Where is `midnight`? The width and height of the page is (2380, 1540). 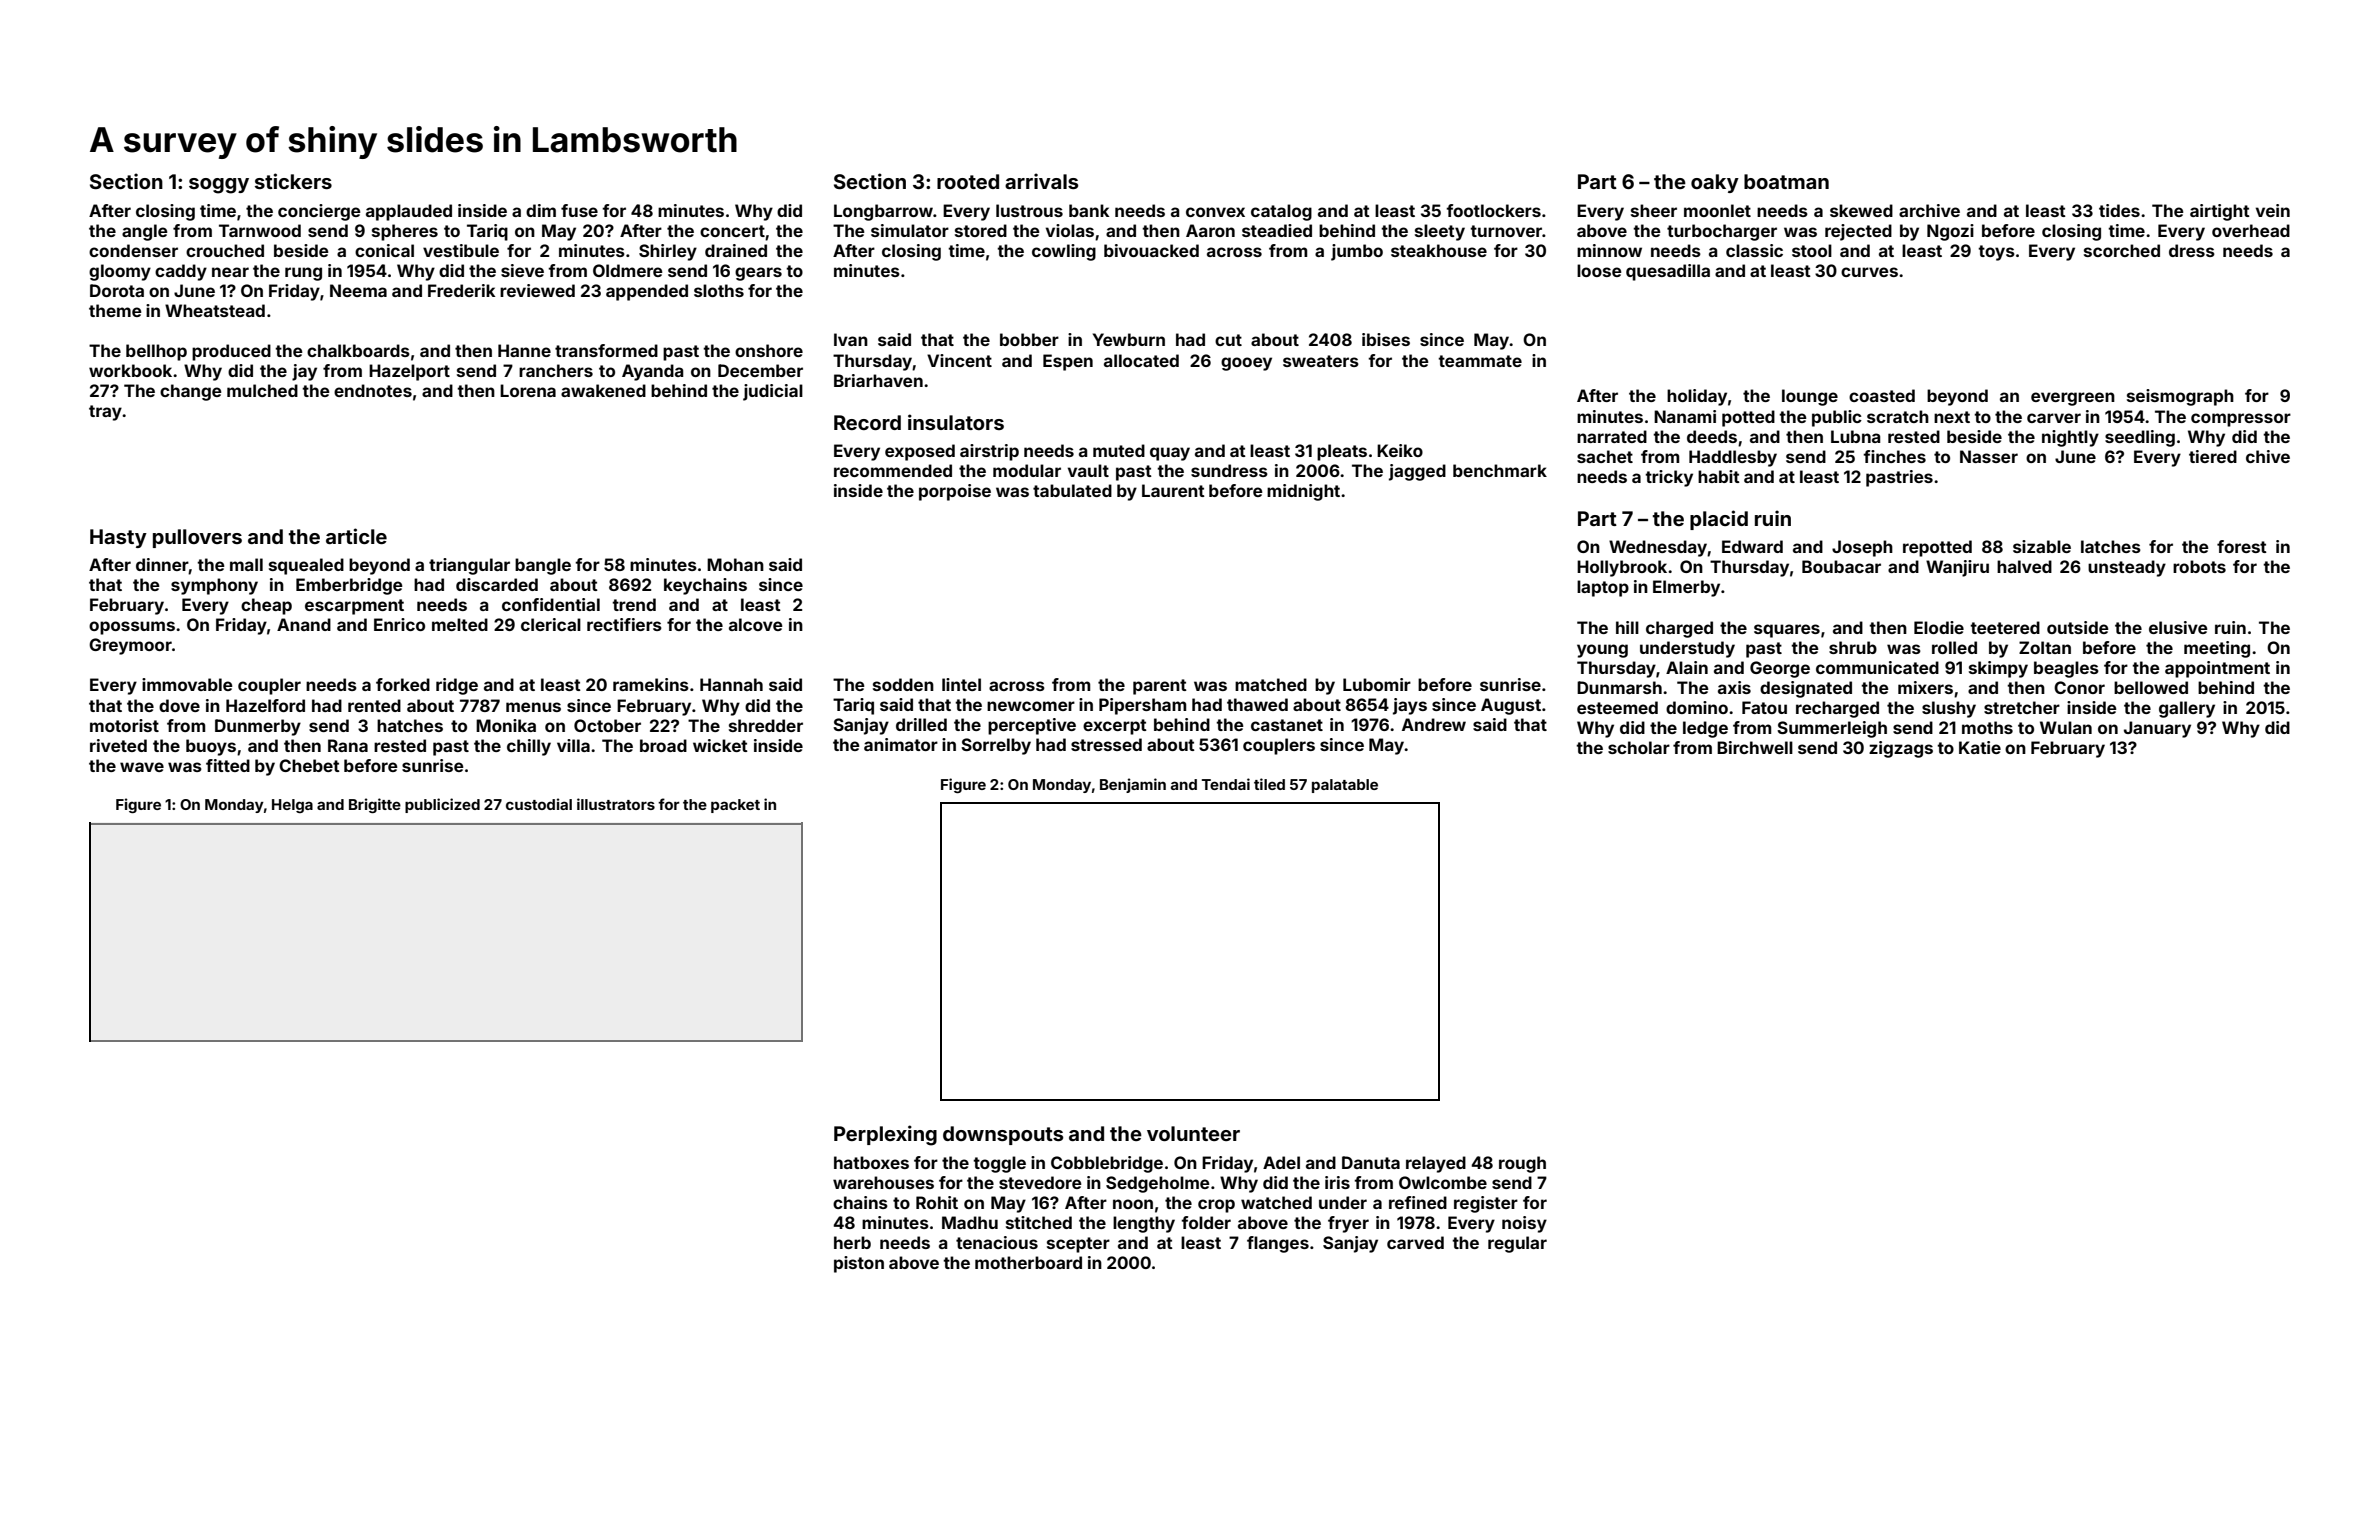 midnight is located at coordinates (1303, 492).
